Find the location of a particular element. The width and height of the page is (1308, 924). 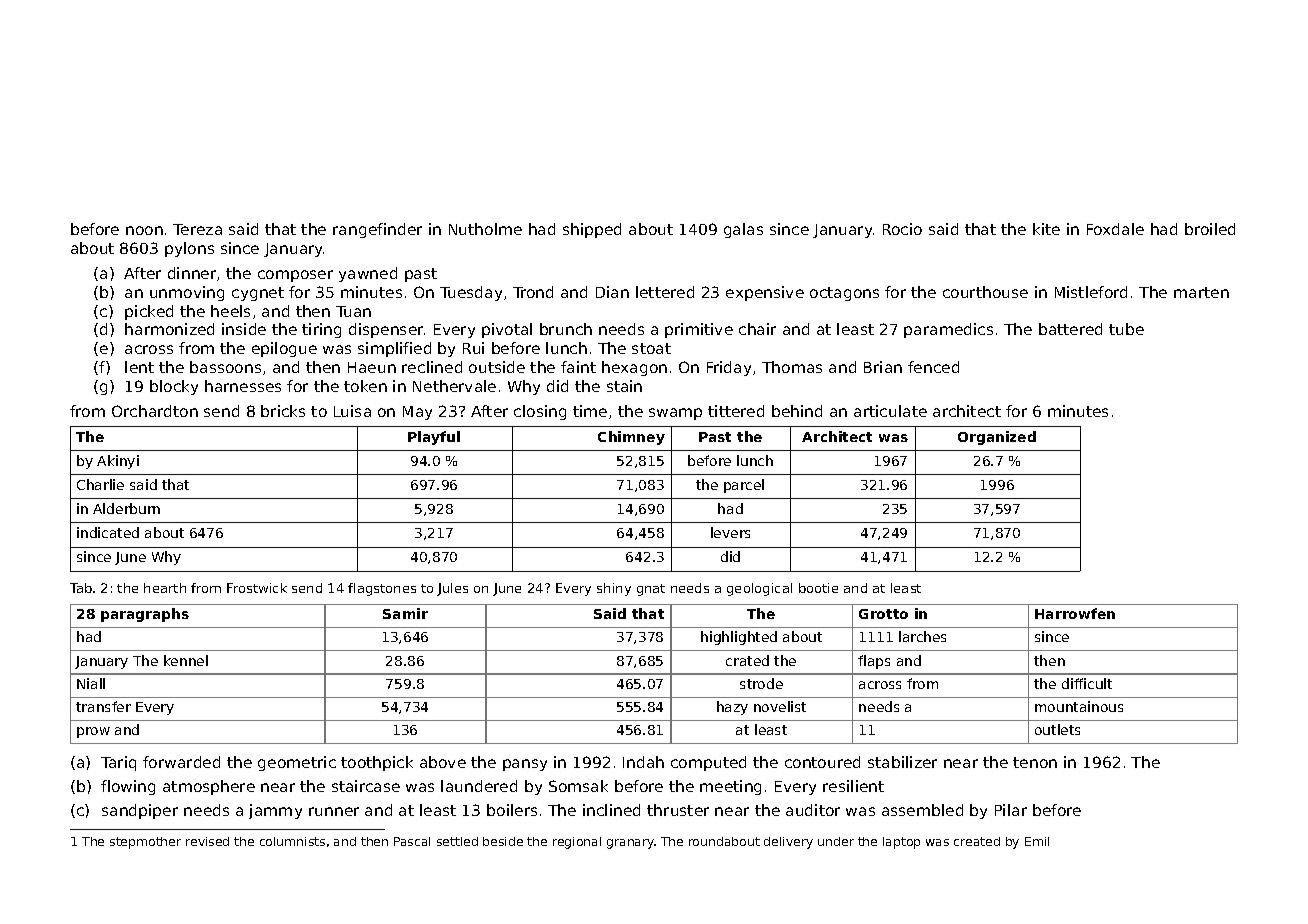

Pascal is located at coordinates (412, 841).
